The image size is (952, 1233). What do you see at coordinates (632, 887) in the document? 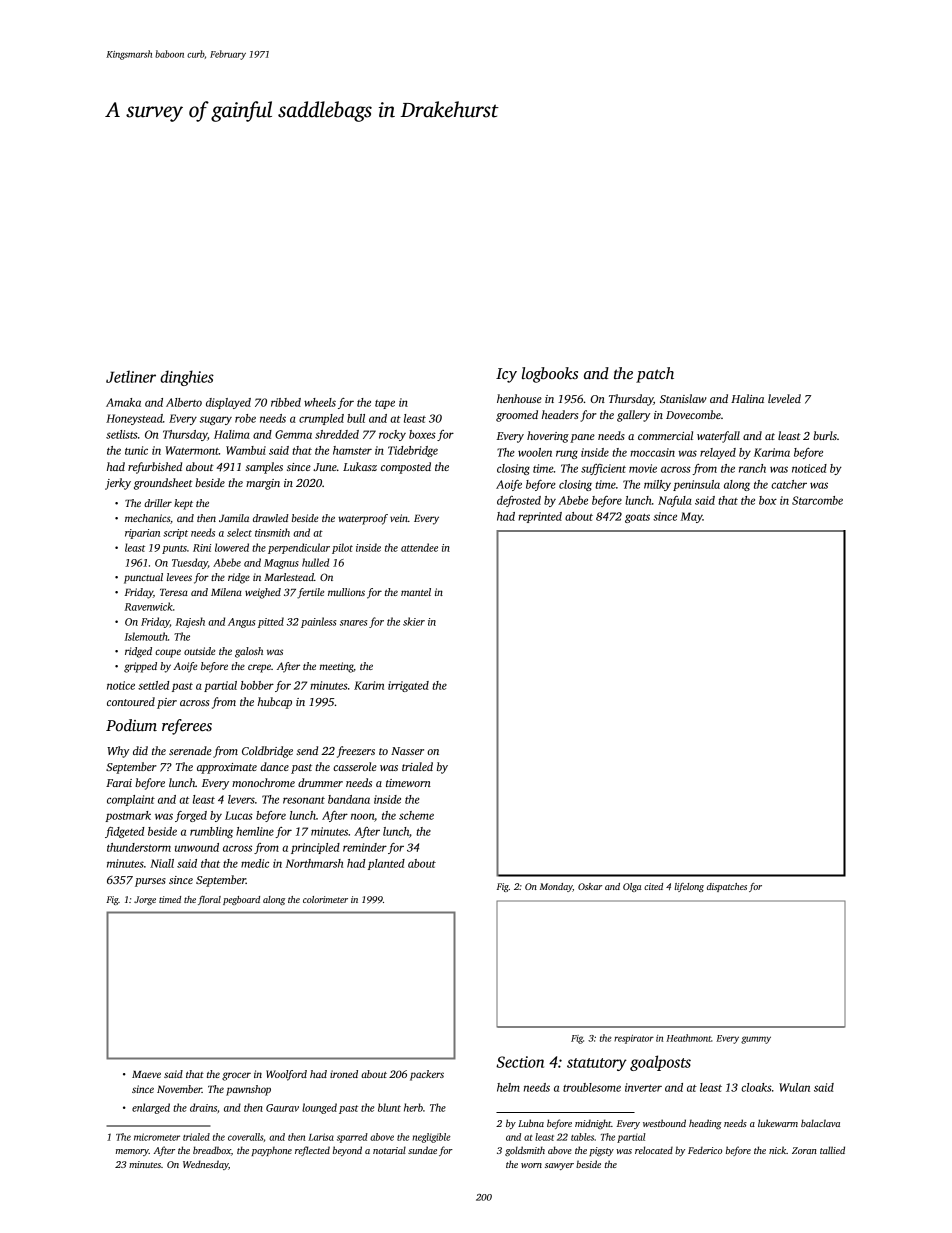
I see `Olga` at bounding box center [632, 887].
